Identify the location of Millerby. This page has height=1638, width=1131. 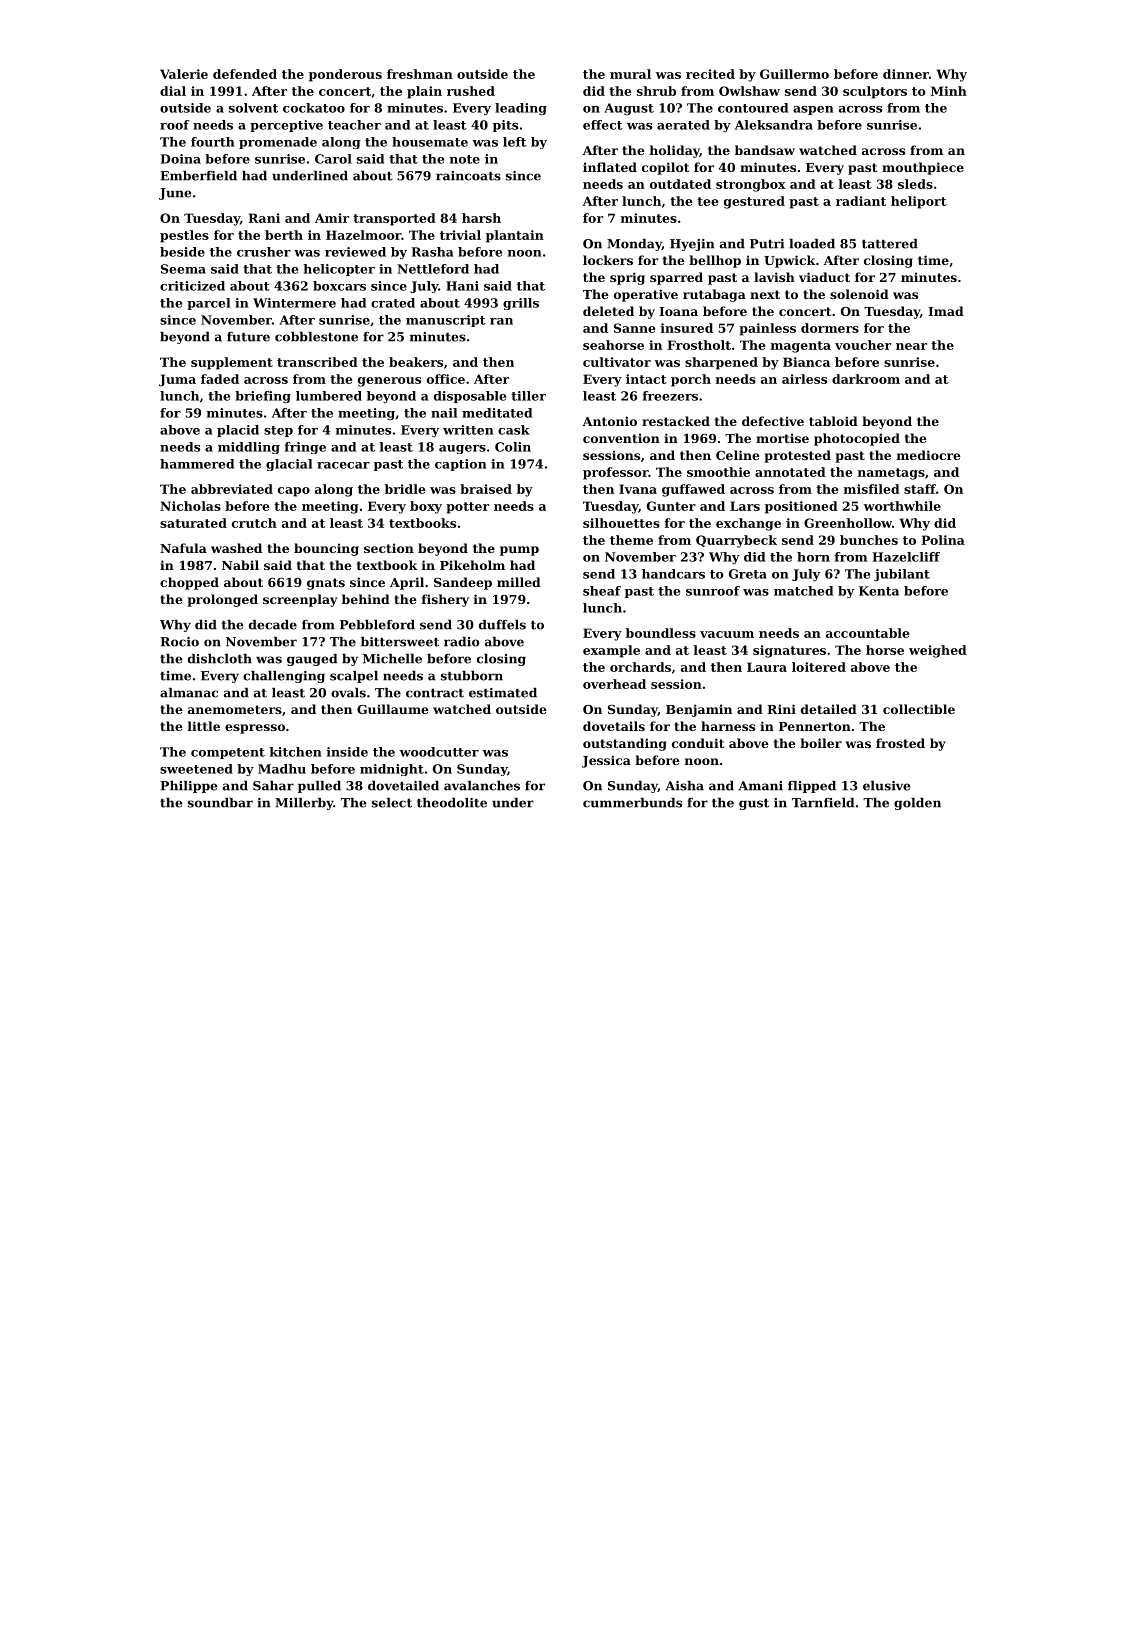
(304, 804).
